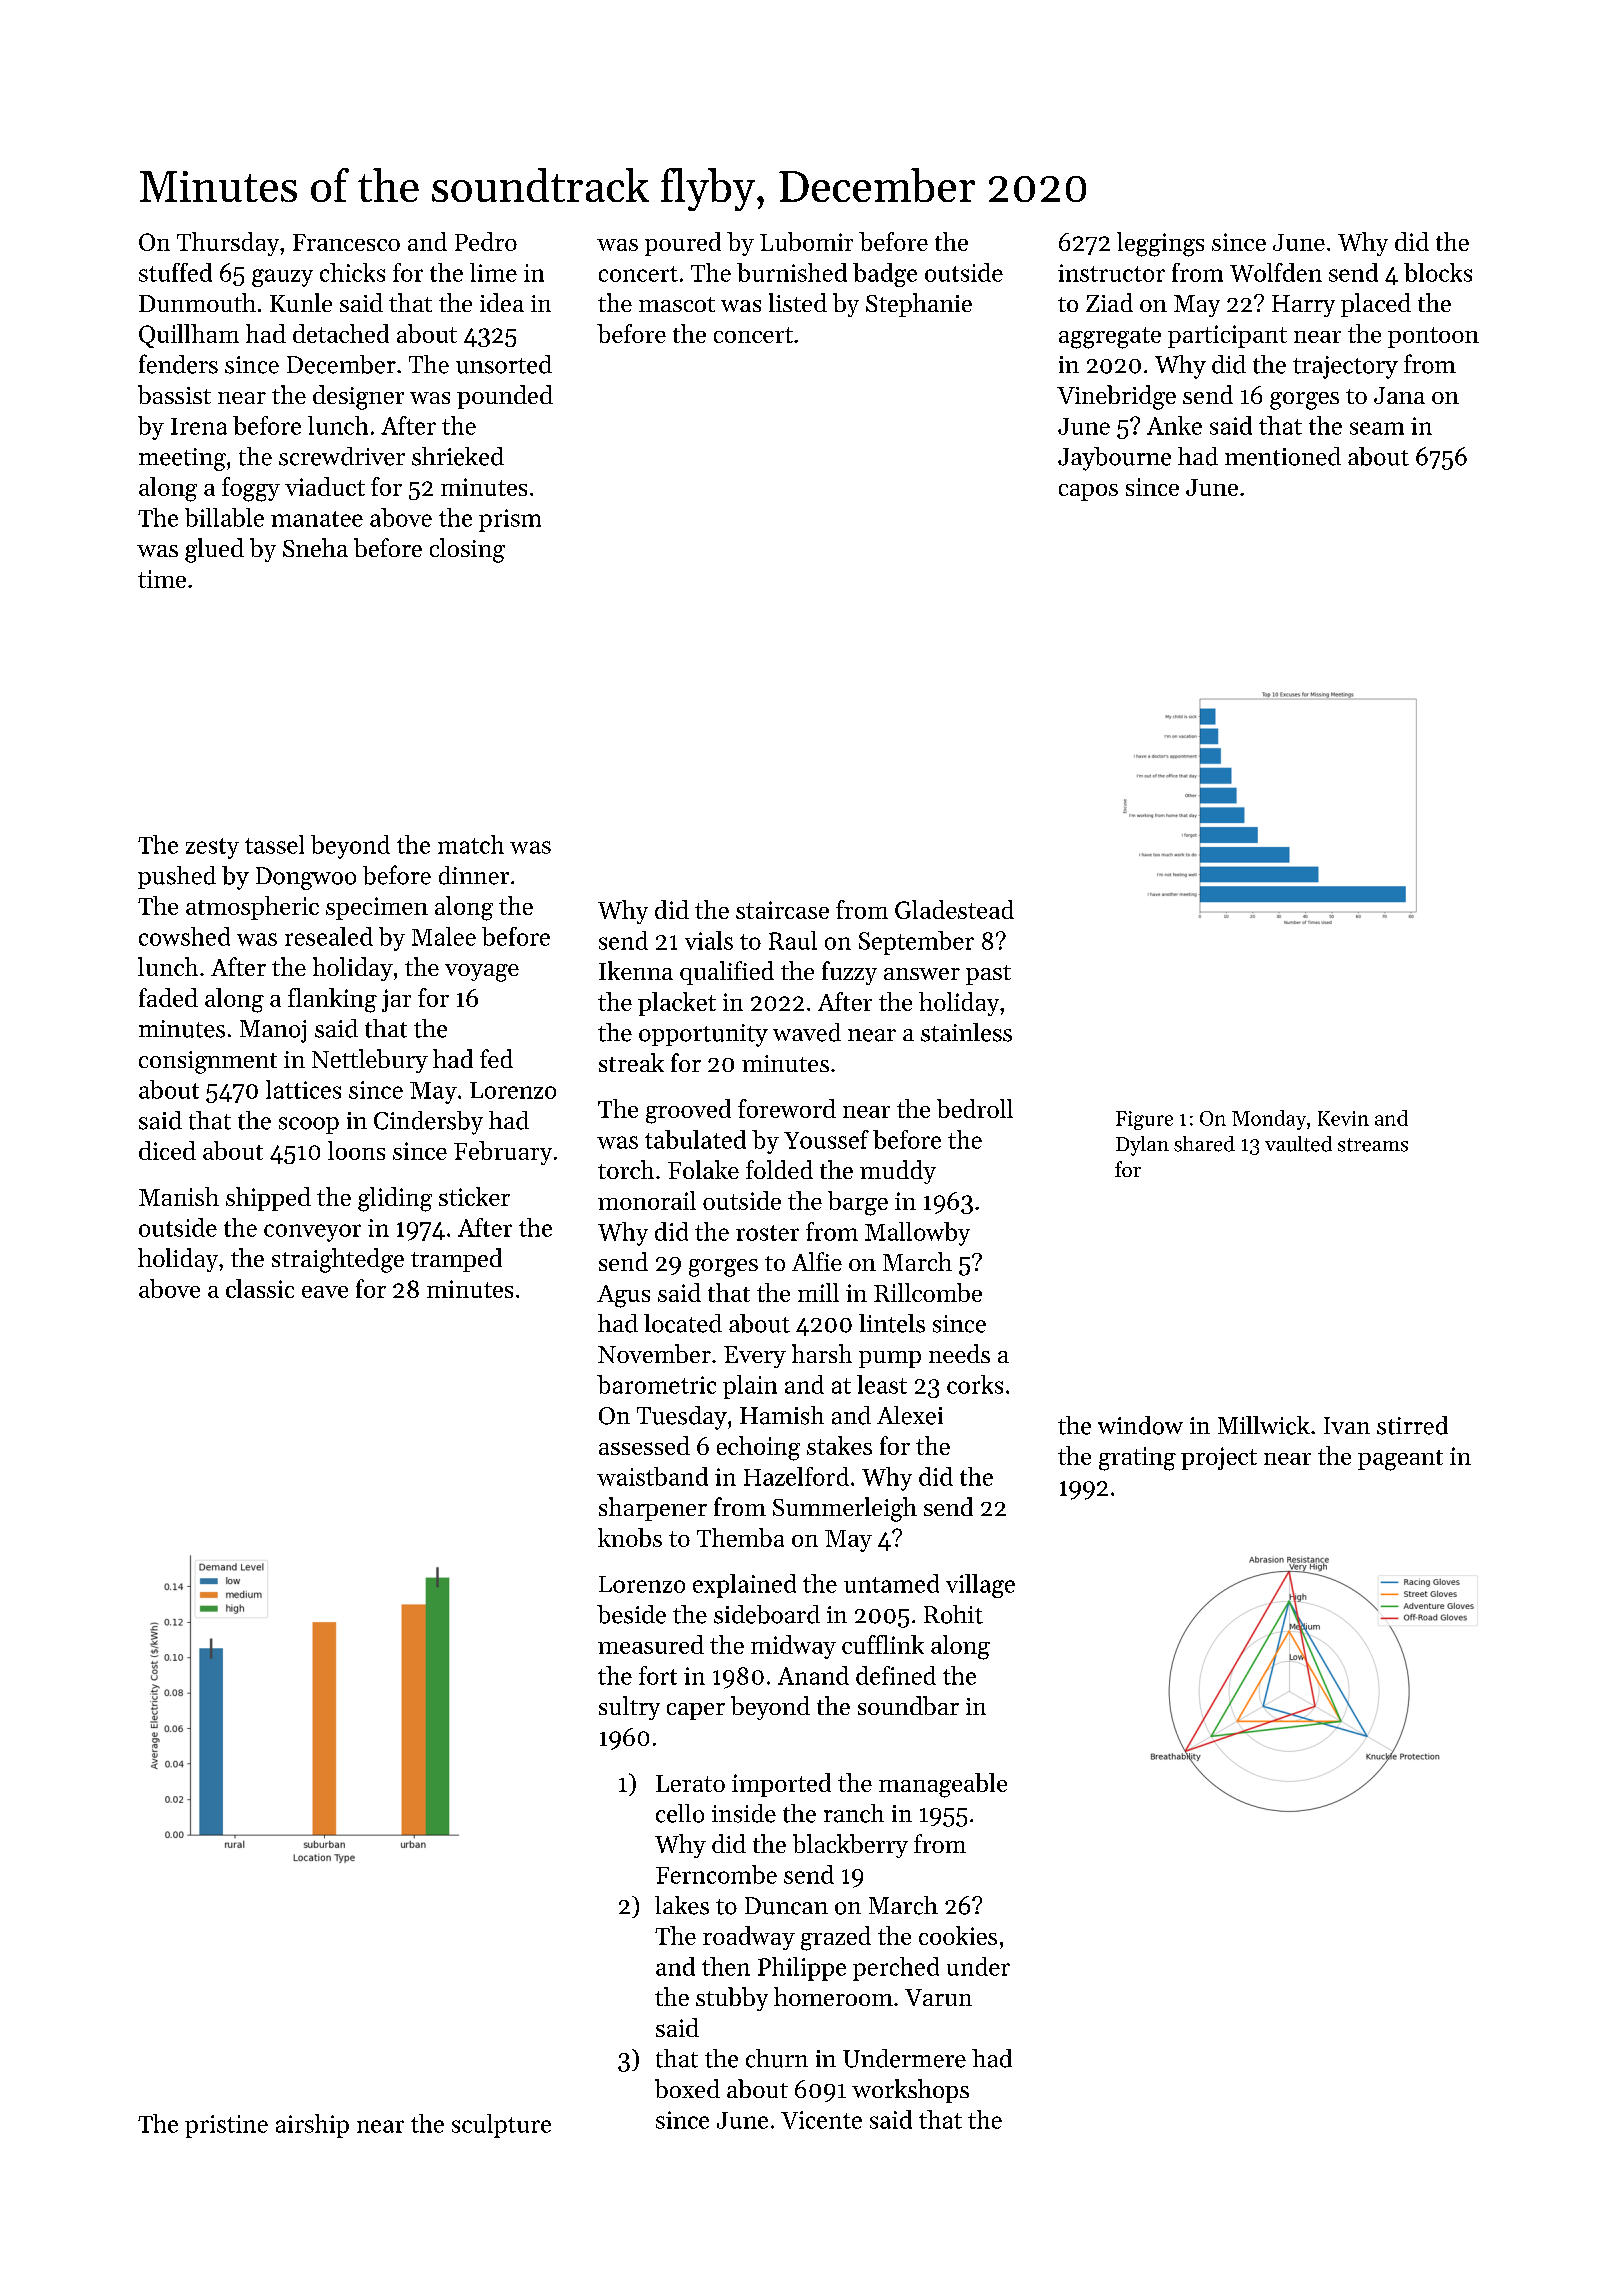  I want to click on streams, so click(1373, 1145).
